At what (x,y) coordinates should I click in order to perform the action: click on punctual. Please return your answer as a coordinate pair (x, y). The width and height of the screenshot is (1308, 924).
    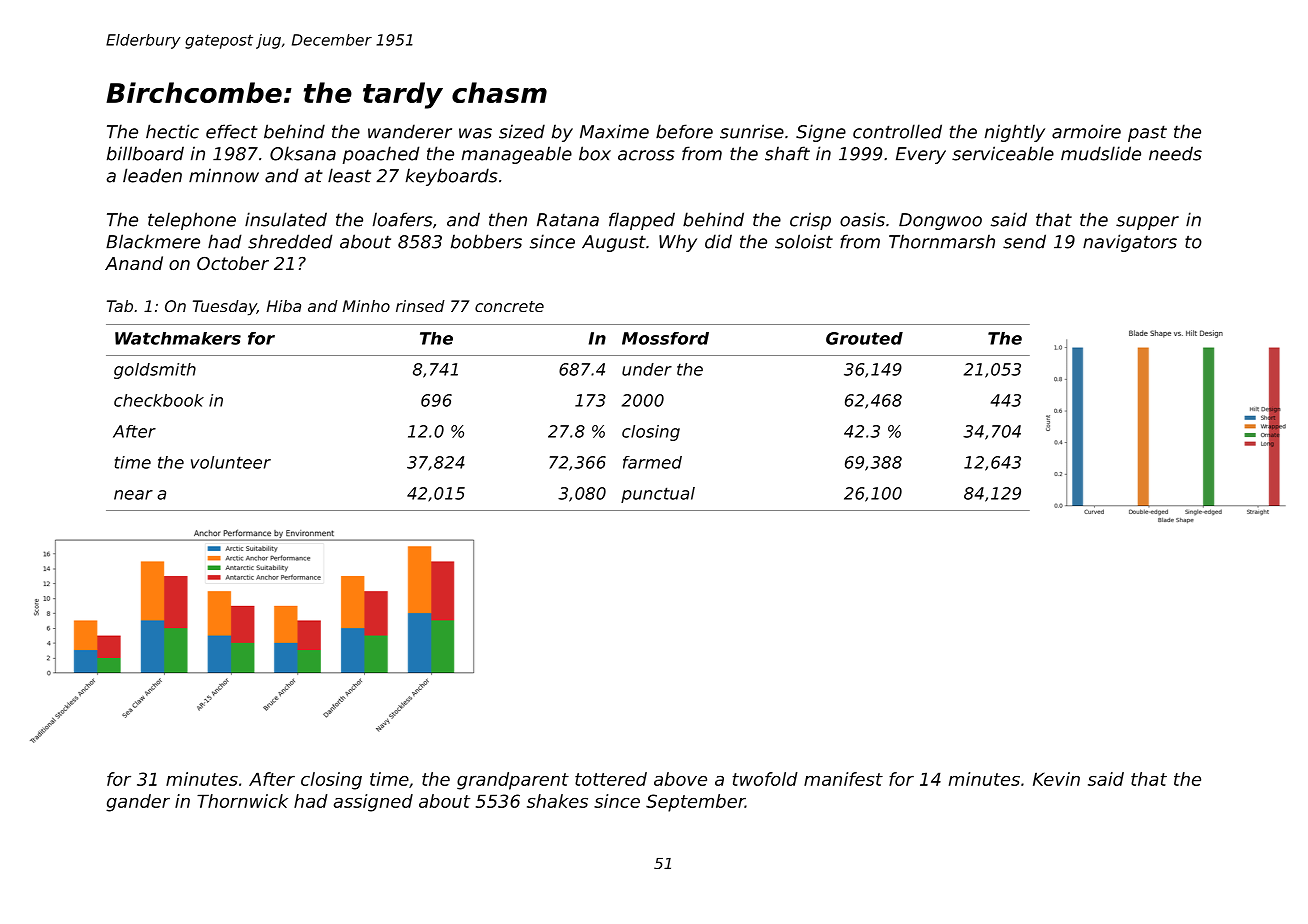
    Looking at the image, I should click on (658, 495).
